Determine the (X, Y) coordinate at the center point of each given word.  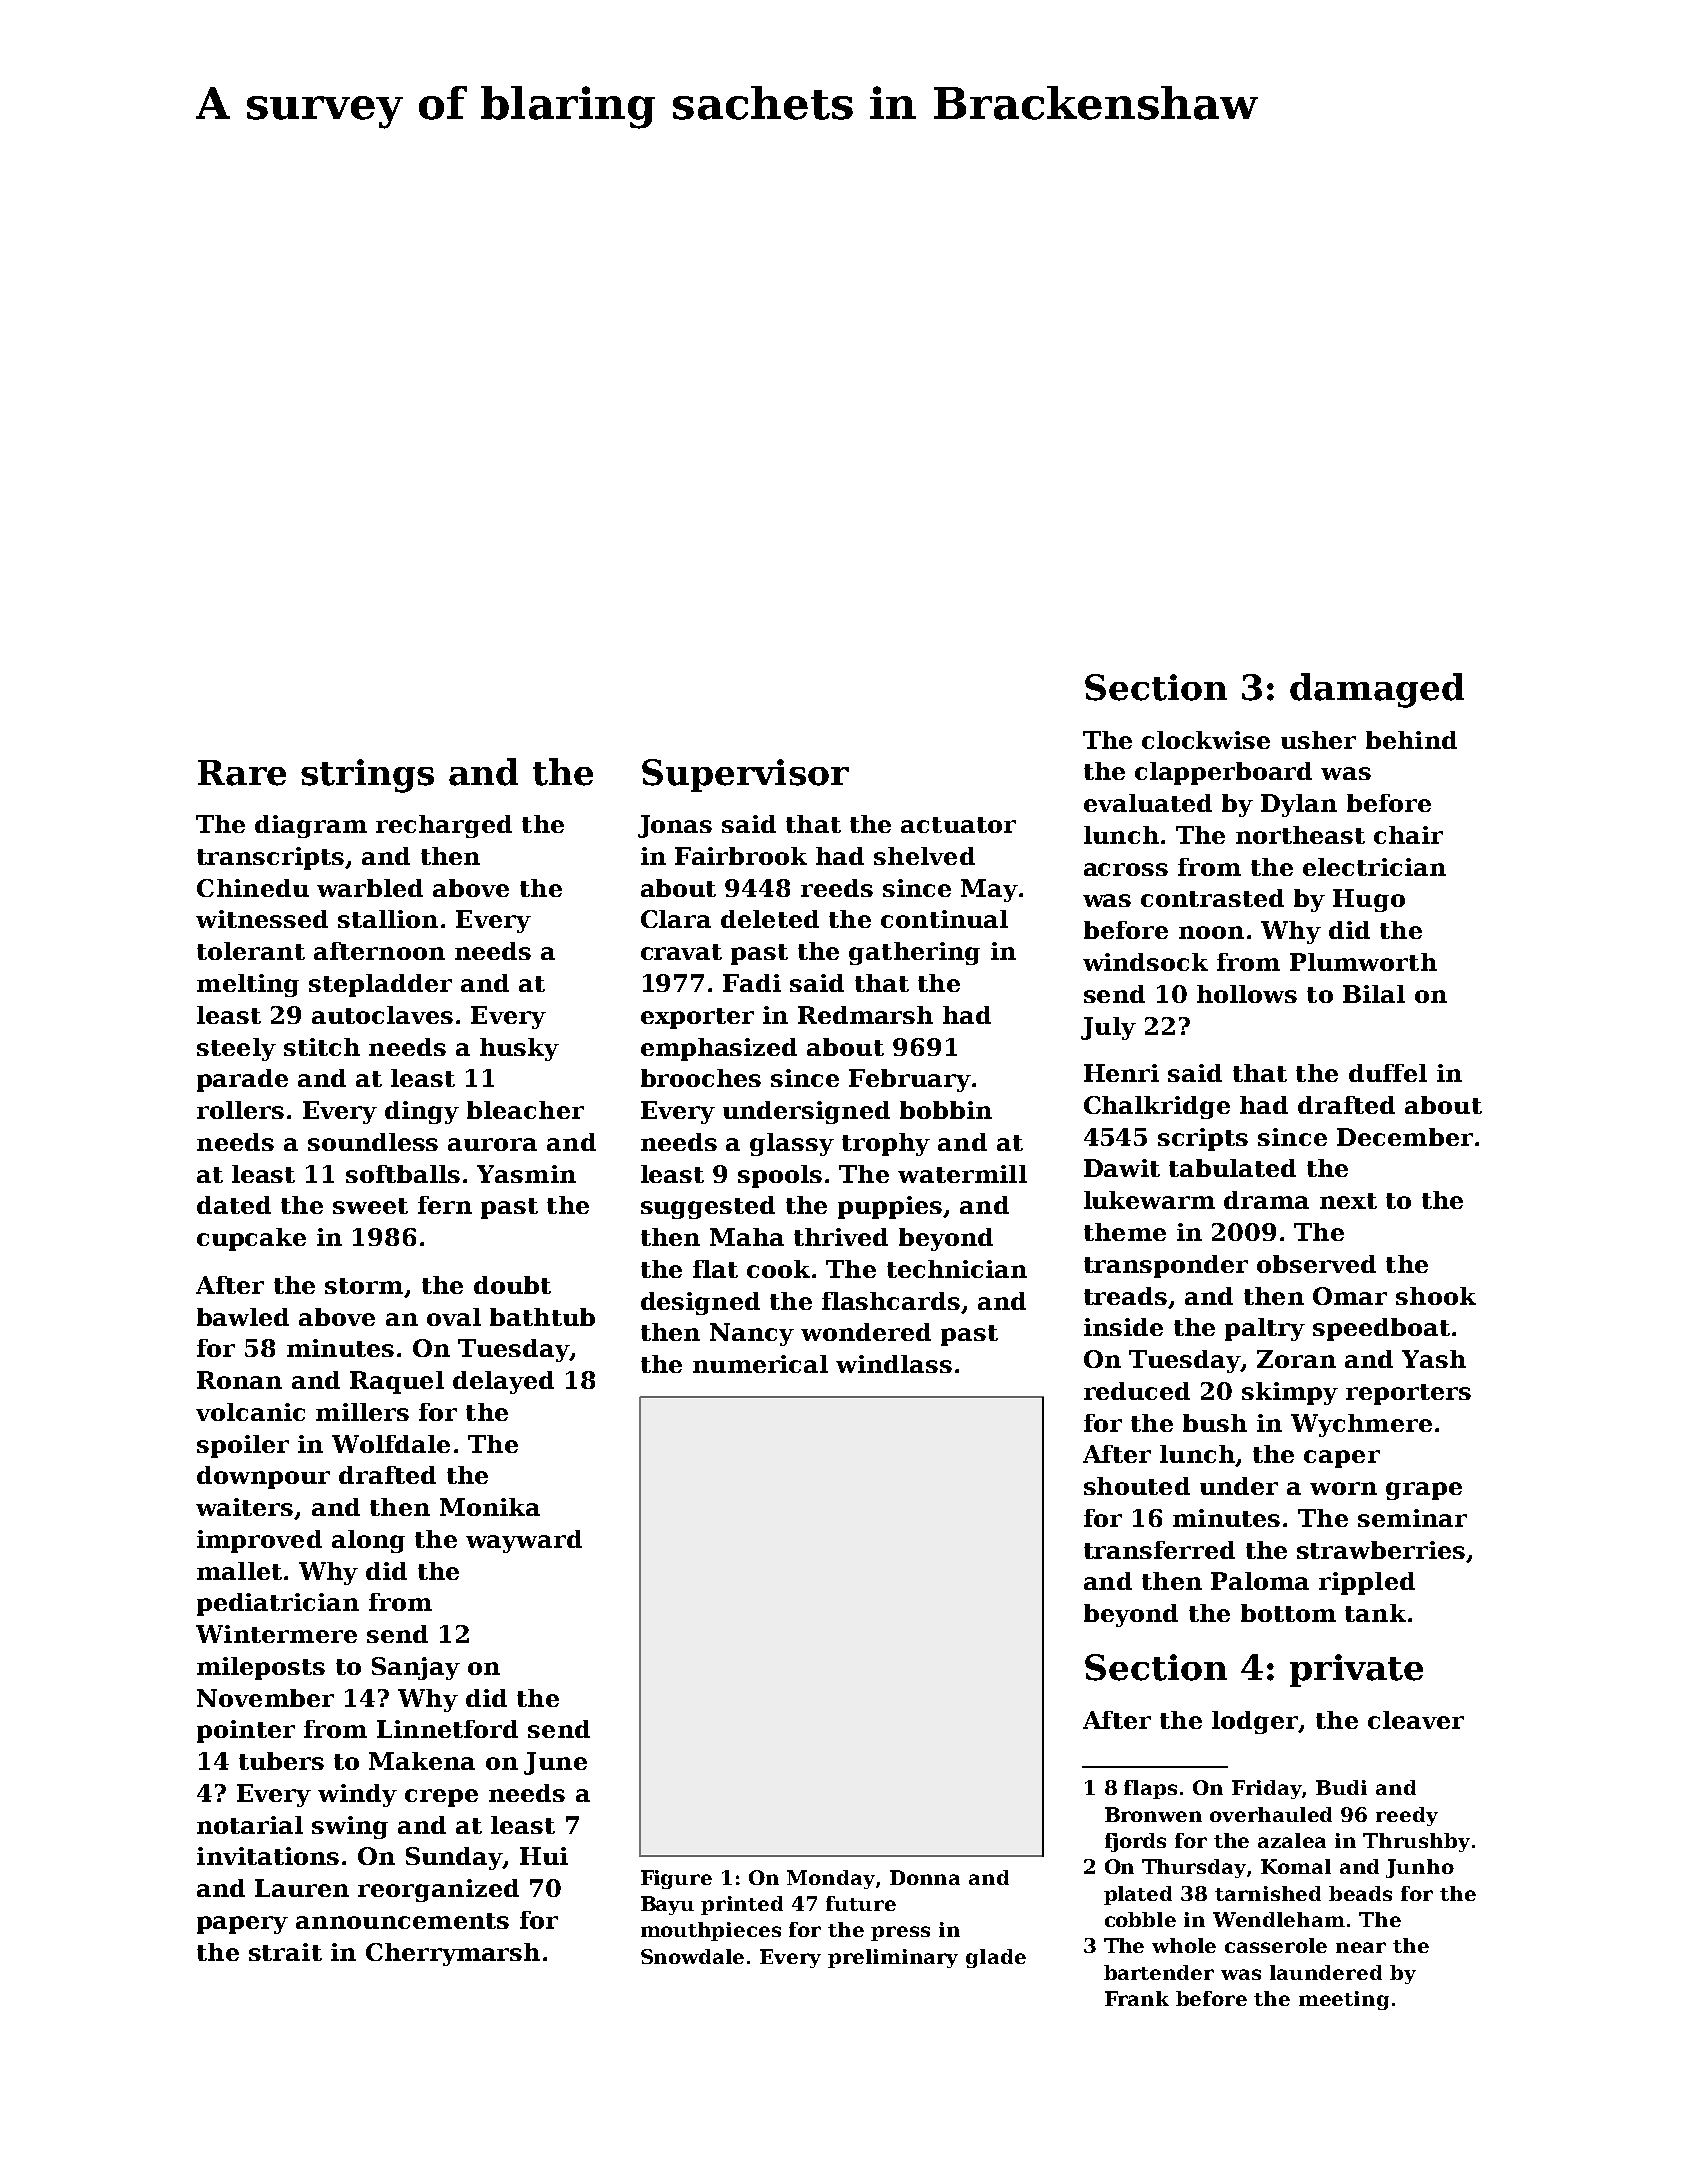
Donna (925, 1877)
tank (1375, 1613)
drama (1266, 1200)
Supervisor (745, 775)
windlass (894, 1364)
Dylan (1299, 805)
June (555, 1763)
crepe (441, 1798)
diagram (311, 826)
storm (364, 1286)
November (265, 1698)
